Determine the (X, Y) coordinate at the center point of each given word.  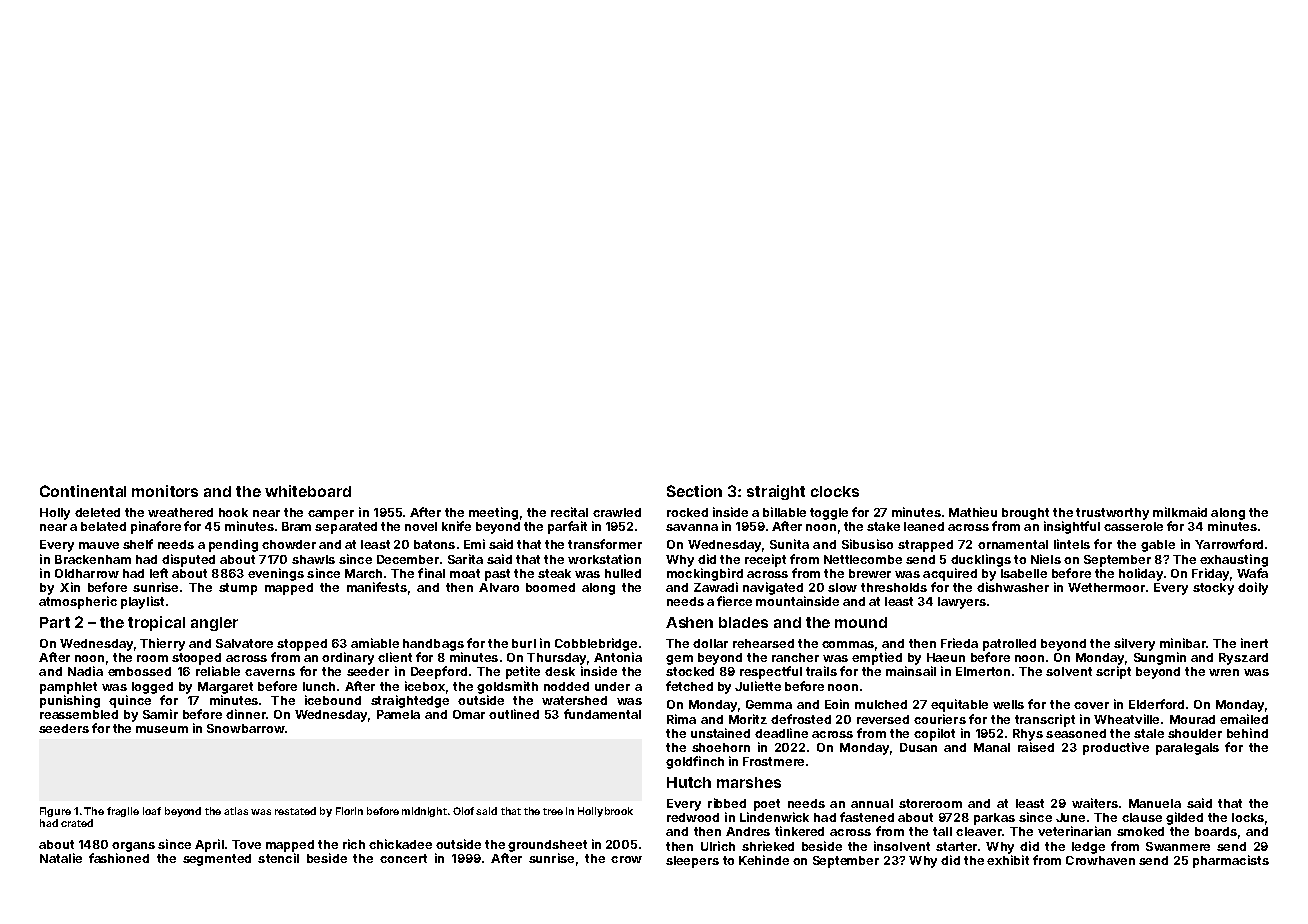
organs (133, 847)
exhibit (1008, 860)
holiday (1141, 574)
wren (1224, 672)
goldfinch (695, 762)
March (363, 573)
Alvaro (499, 587)
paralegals (1187, 749)
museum (162, 729)
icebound (333, 700)
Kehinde (764, 860)
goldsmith (507, 687)
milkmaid (1180, 512)
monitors (165, 491)
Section (694, 491)
